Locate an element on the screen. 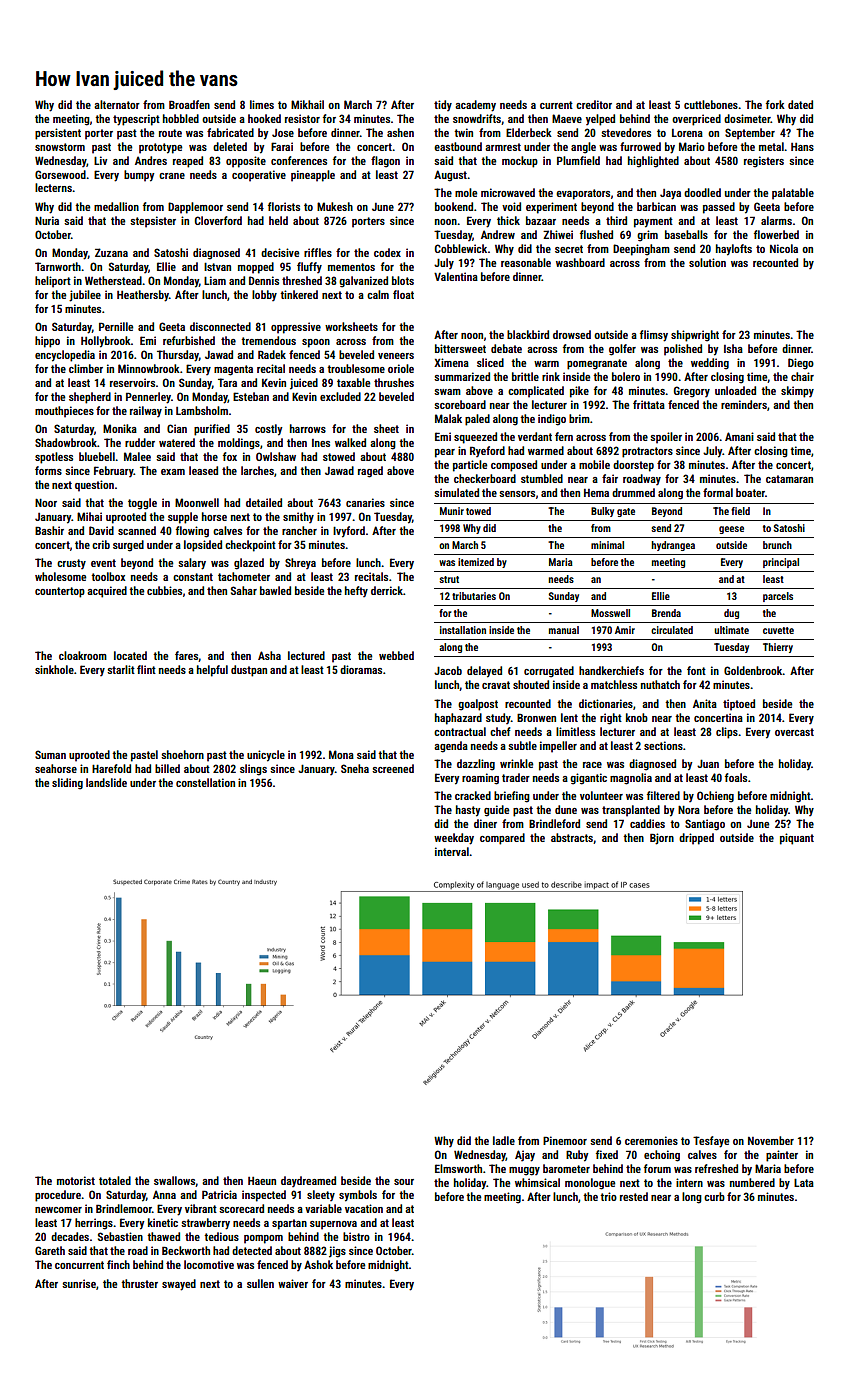 Image resolution: width=849 pixels, height=1400 pixels. Tesfaye is located at coordinates (711, 1142).
